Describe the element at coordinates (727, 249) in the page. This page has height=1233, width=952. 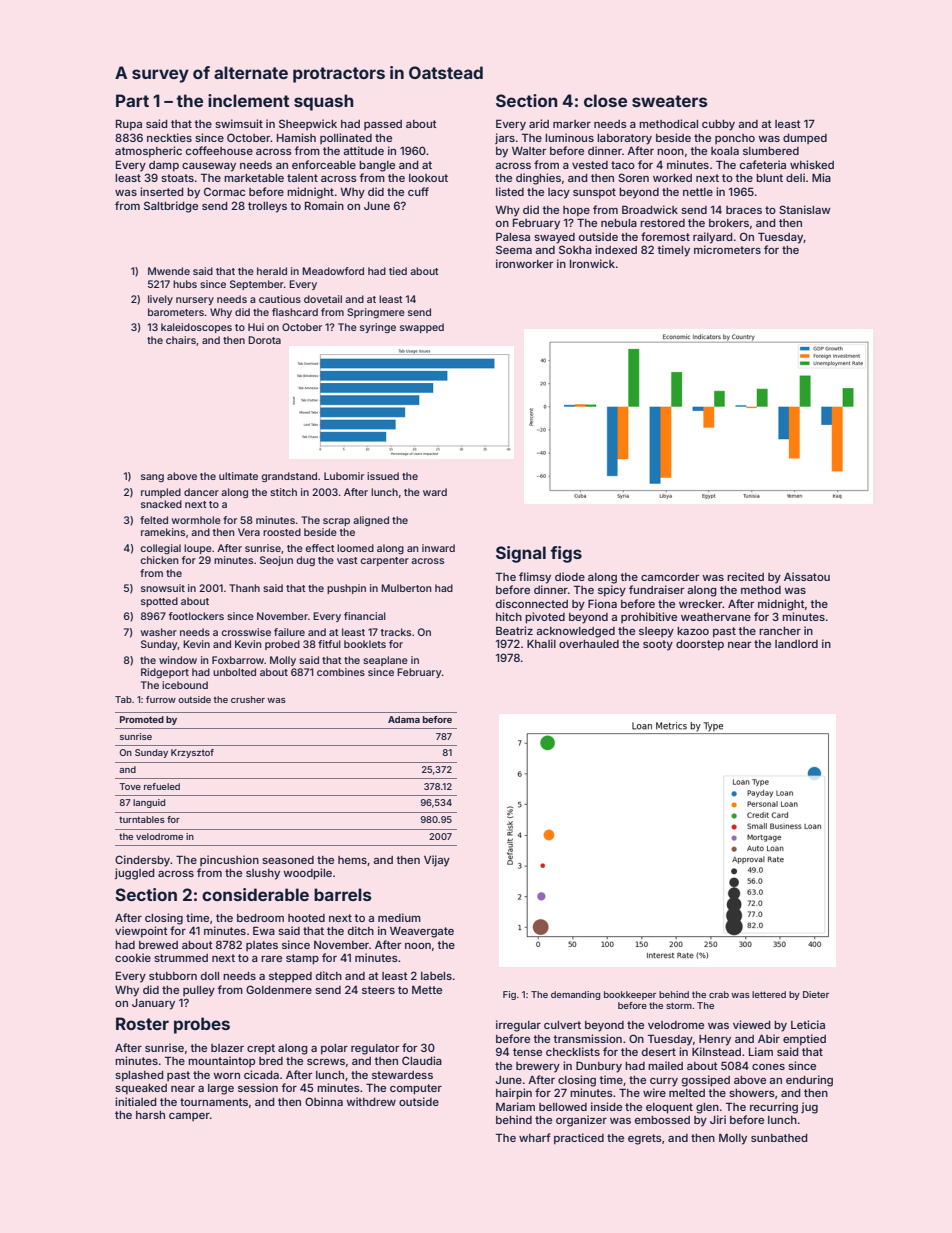
I see `micrometers` at that location.
